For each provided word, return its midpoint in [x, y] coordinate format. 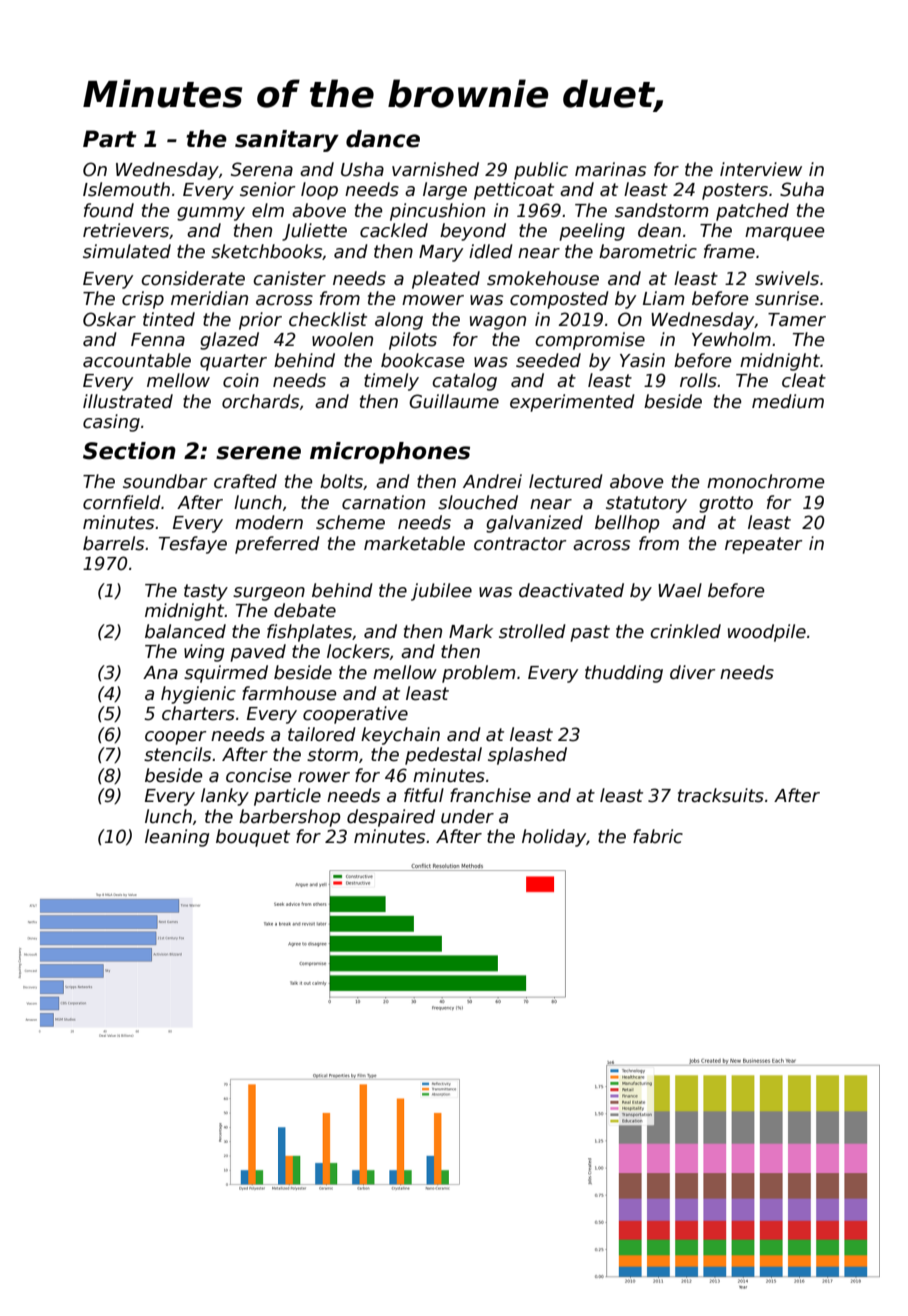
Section [129, 451]
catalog [464, 382]
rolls [698, 380]
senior [268, 189]
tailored [322, 734]
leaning [177, 838]
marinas [610, 169]
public [541, 171]
